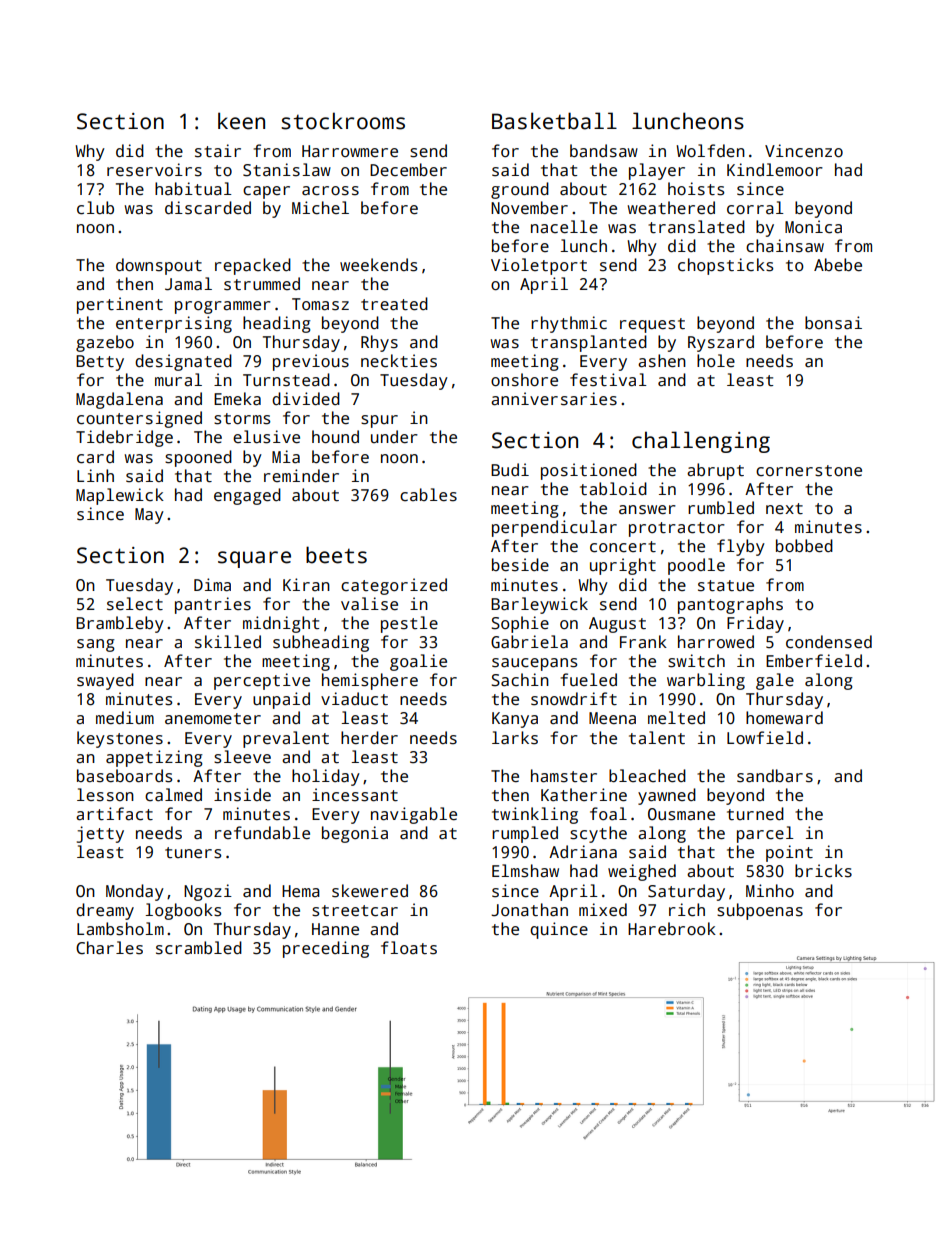 This document has width=952, height=1233. I want to click on Jonathan, so click(529, 910).
